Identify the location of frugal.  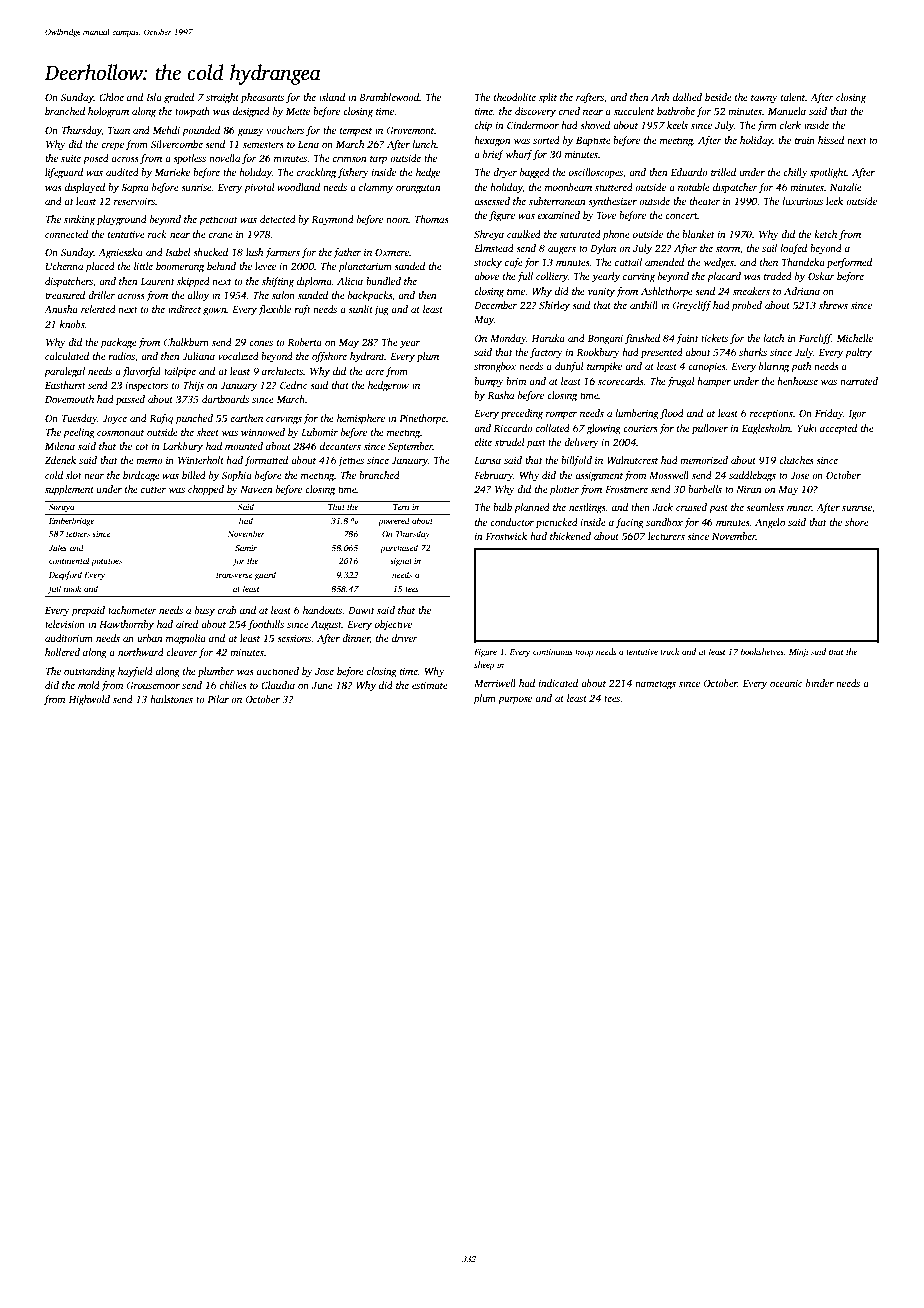
(681, 382).
